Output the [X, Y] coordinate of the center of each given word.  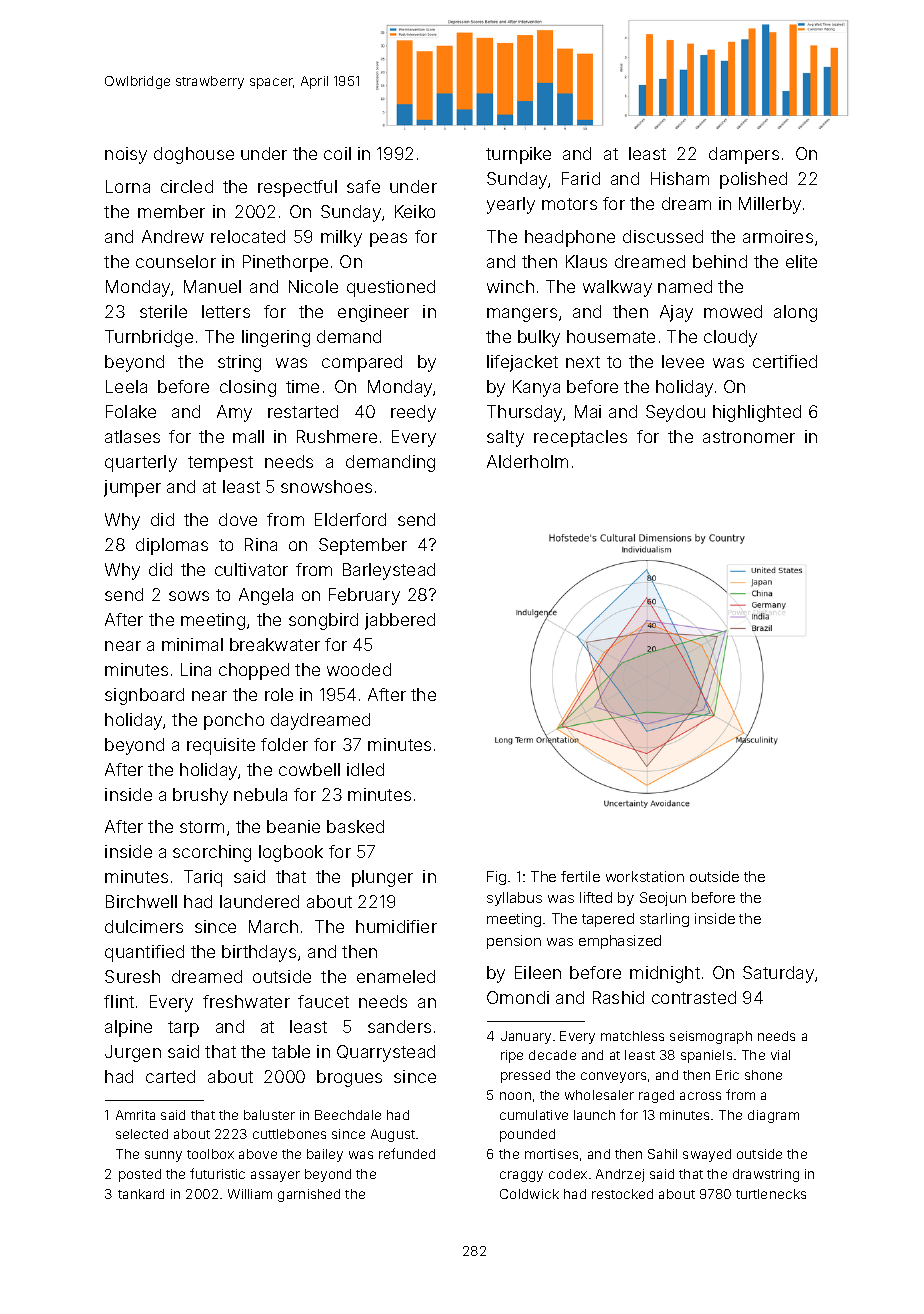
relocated [248, 236]
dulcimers [144, 926]
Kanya [536, 388]
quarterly [141, 463]
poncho [234, 721]
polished [753, 180]
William [250, 1194]
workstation [645, 876]
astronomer [749, 437]
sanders [399, 1026]
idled [365, 769]
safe [363, 186]
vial [780, 1055]
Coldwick [529, 1194]
